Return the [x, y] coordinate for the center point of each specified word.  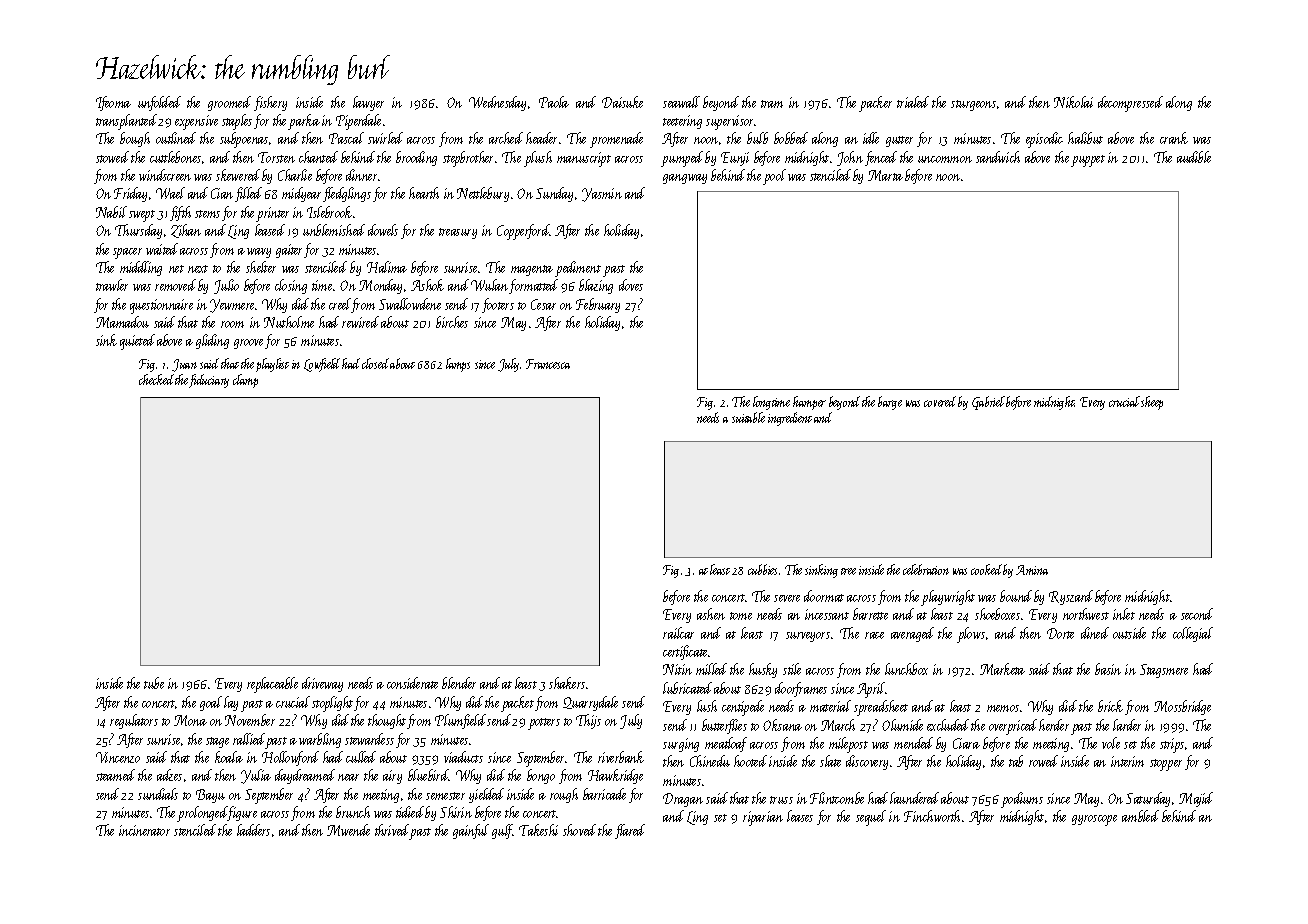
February [598, 305]
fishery [270, 103]
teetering [682, 122]
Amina [1032, 570]
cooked [986, 569]
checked [156, 379]
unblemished [334, 230]
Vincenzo [118, 757]
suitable [748, 417]
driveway [322, 684]
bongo [541, 776]
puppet [1088, 161]
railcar [678, 633]
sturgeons [973, 105]
